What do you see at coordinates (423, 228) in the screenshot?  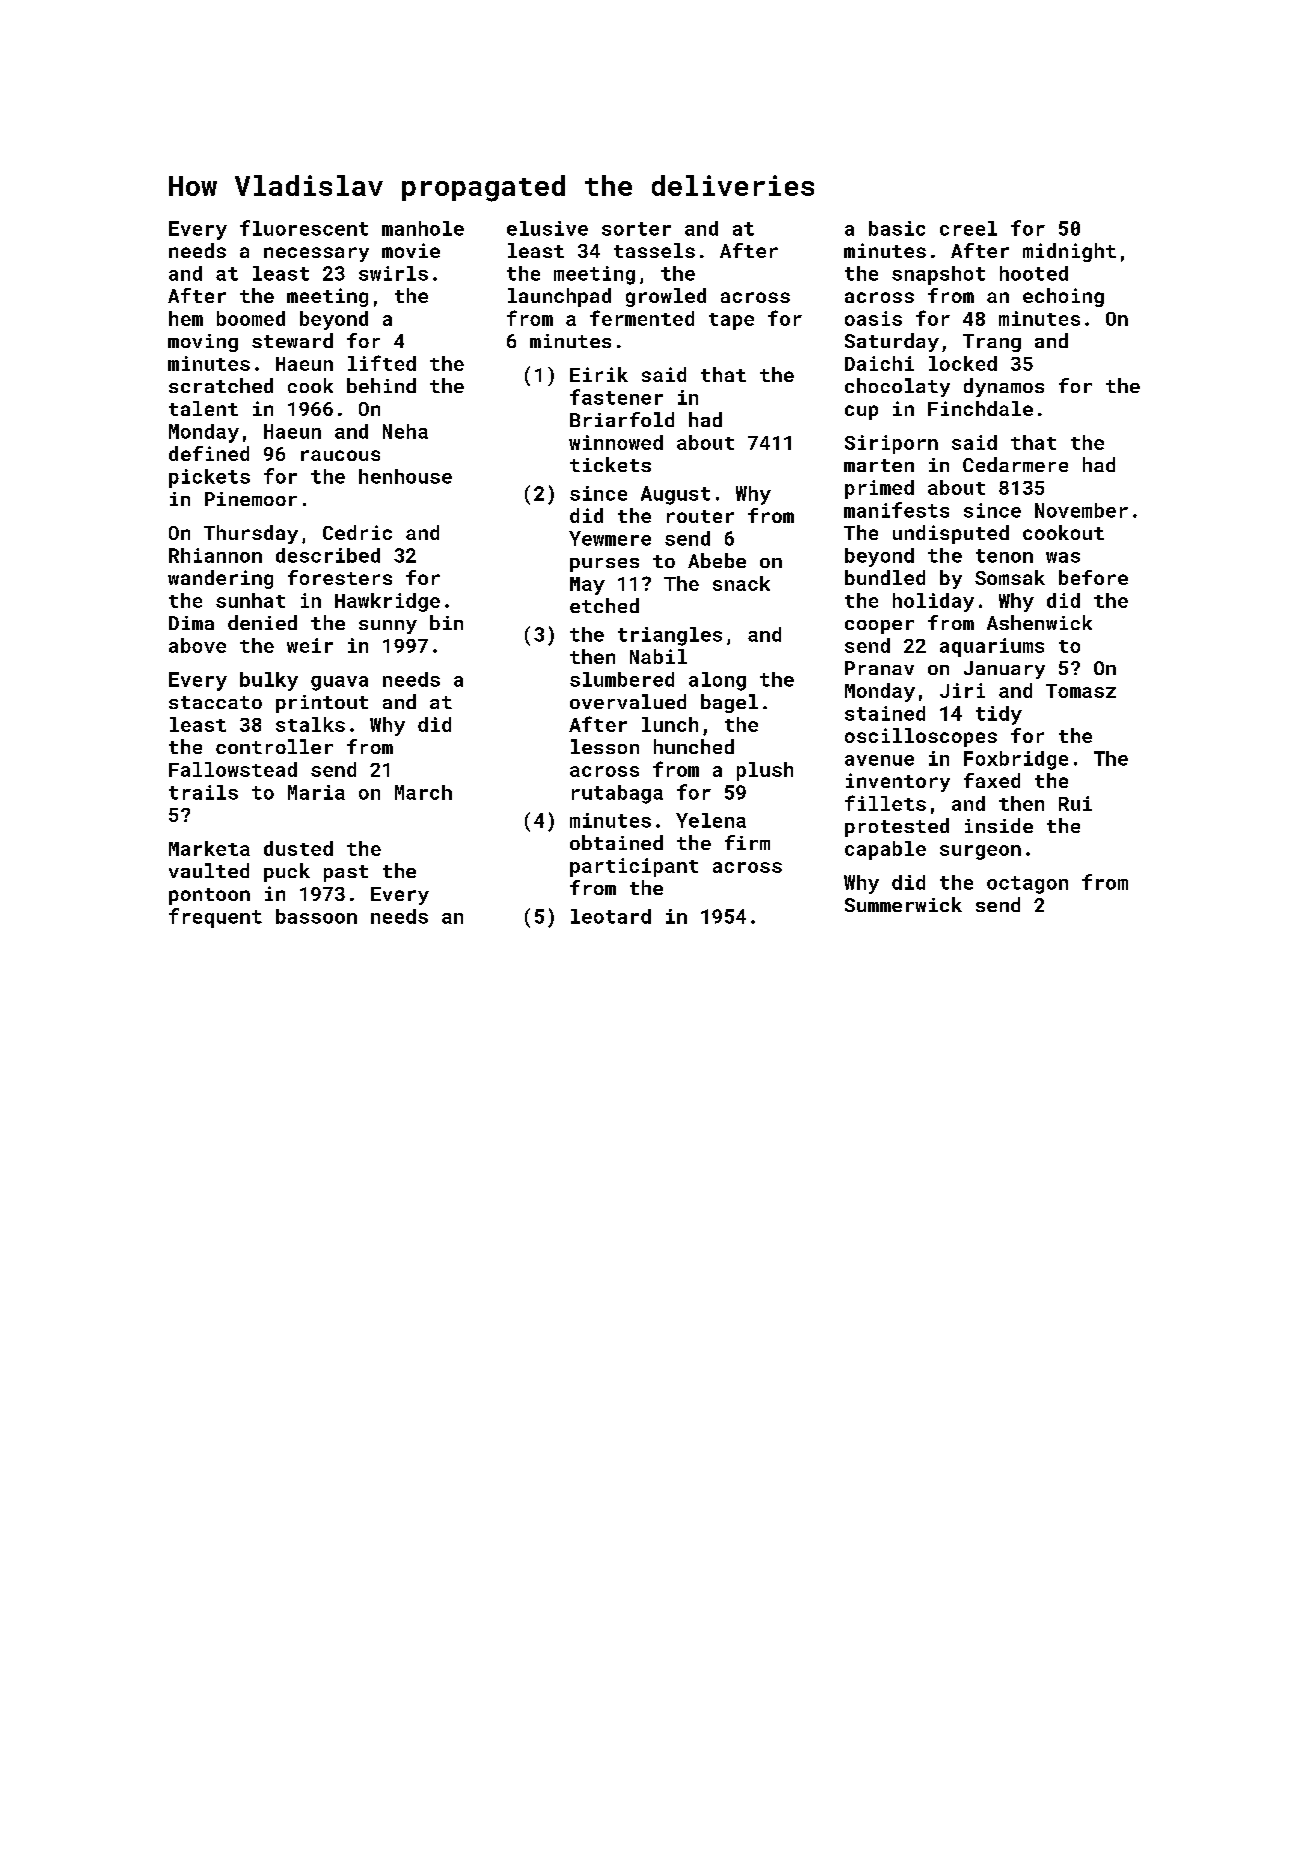 I see `manhole` at bounding box center [423, 228].
